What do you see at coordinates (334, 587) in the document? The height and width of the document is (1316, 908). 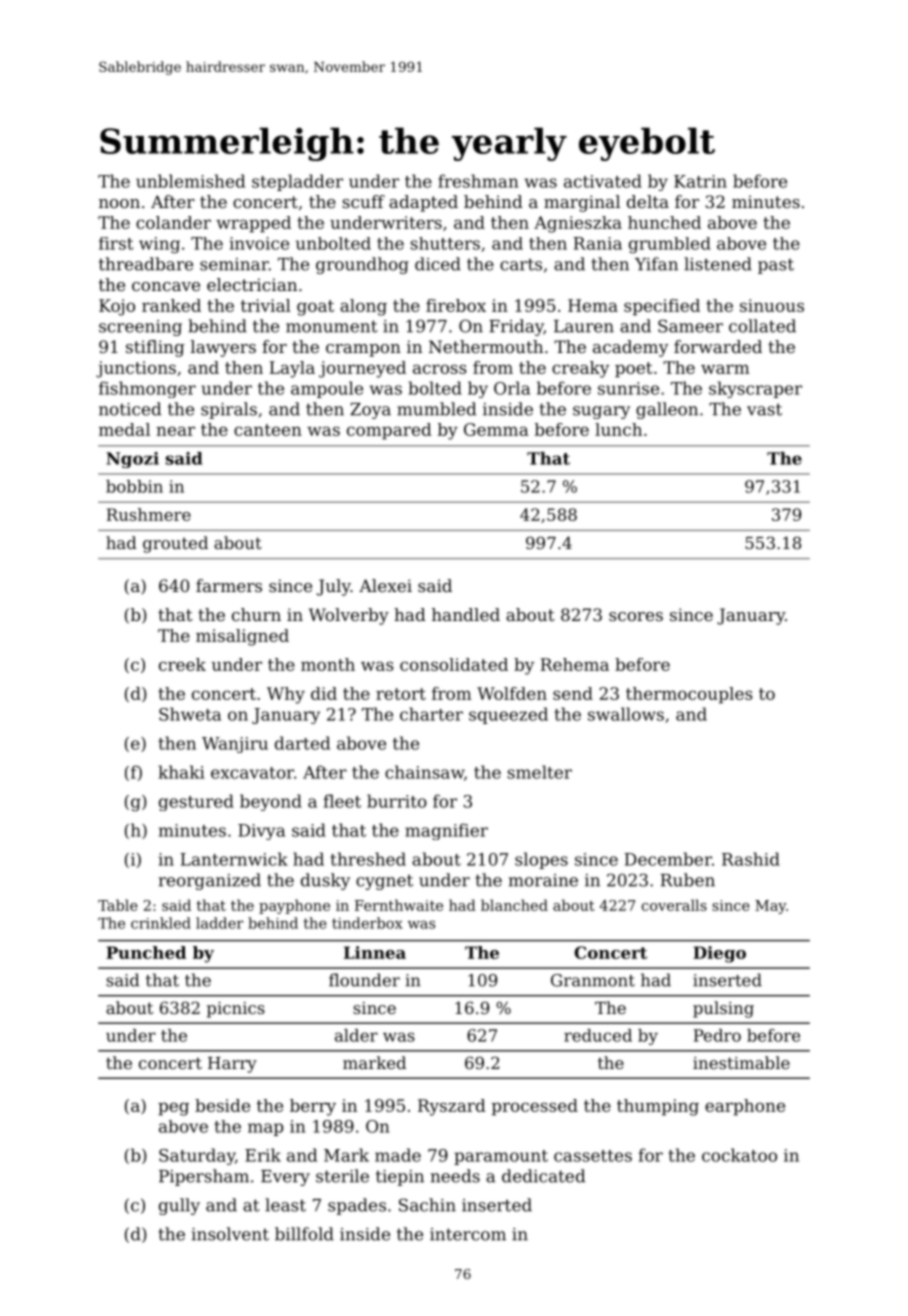 I see `July` at bounding box center [334, 587].
